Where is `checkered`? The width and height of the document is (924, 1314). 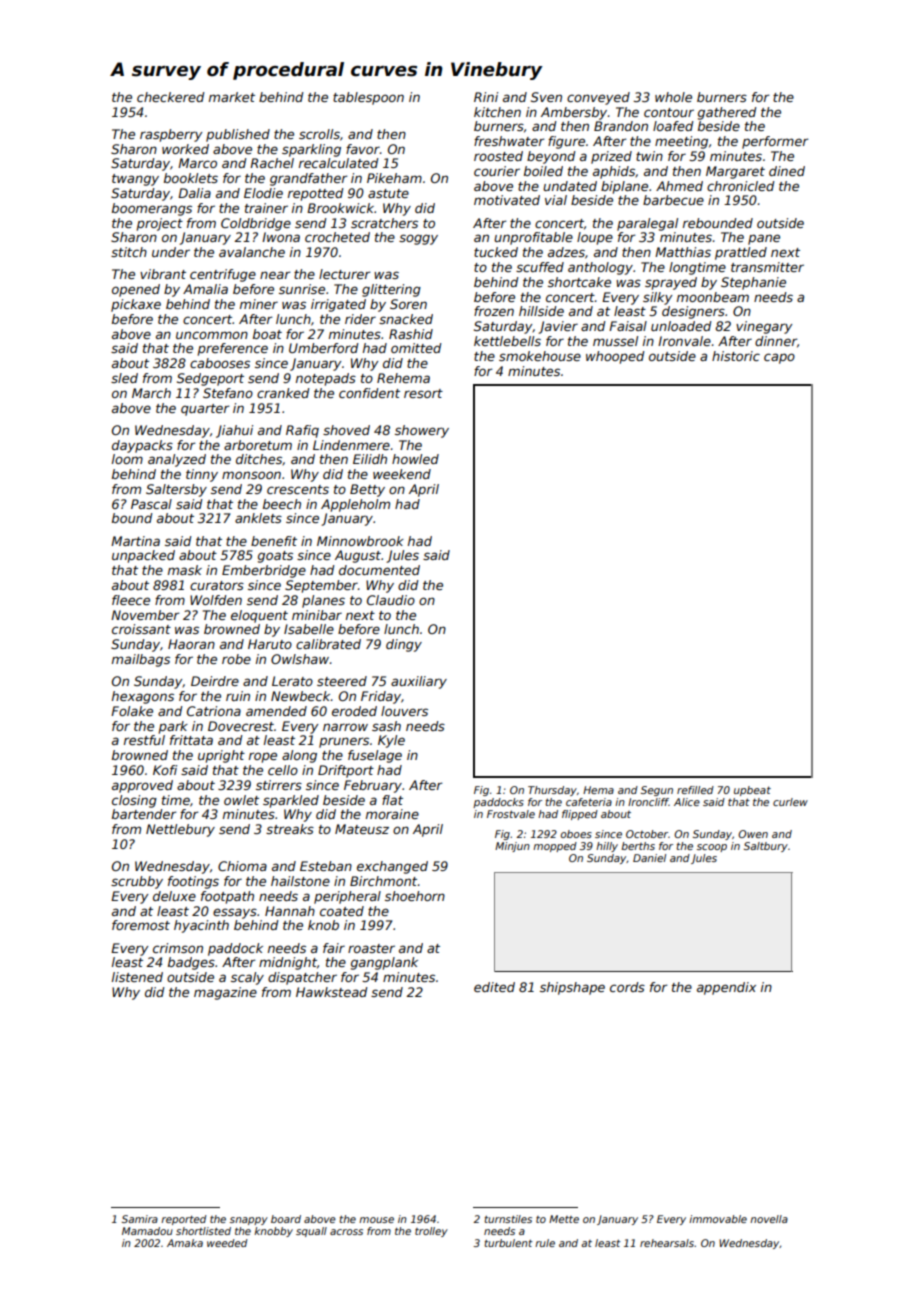 checkered is located at coordinates (171, 97).
